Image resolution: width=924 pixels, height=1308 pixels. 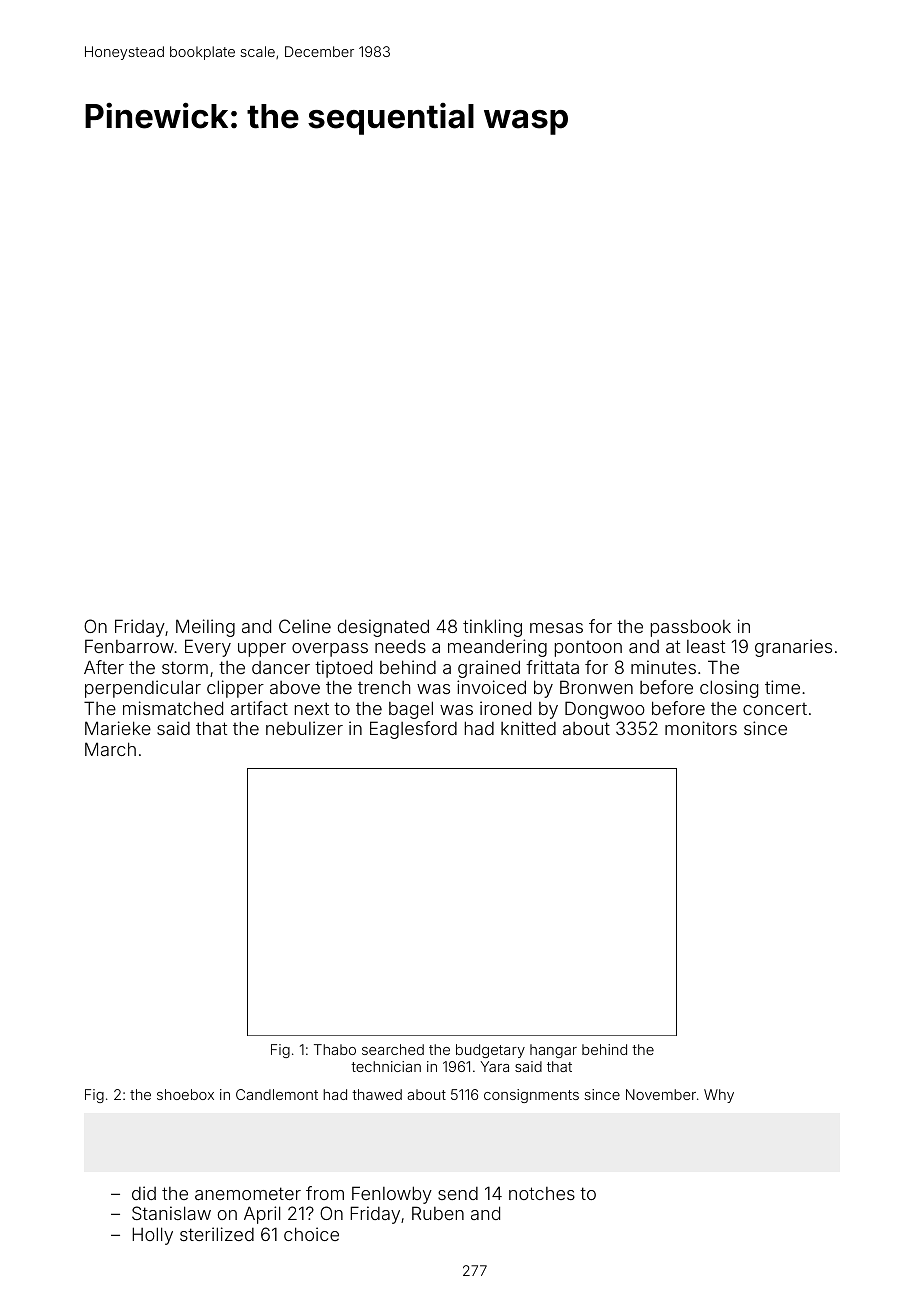 What do you see at coordinates (719, 1096) in the document?
I see `Why` at bounding box center [719, 1096].
